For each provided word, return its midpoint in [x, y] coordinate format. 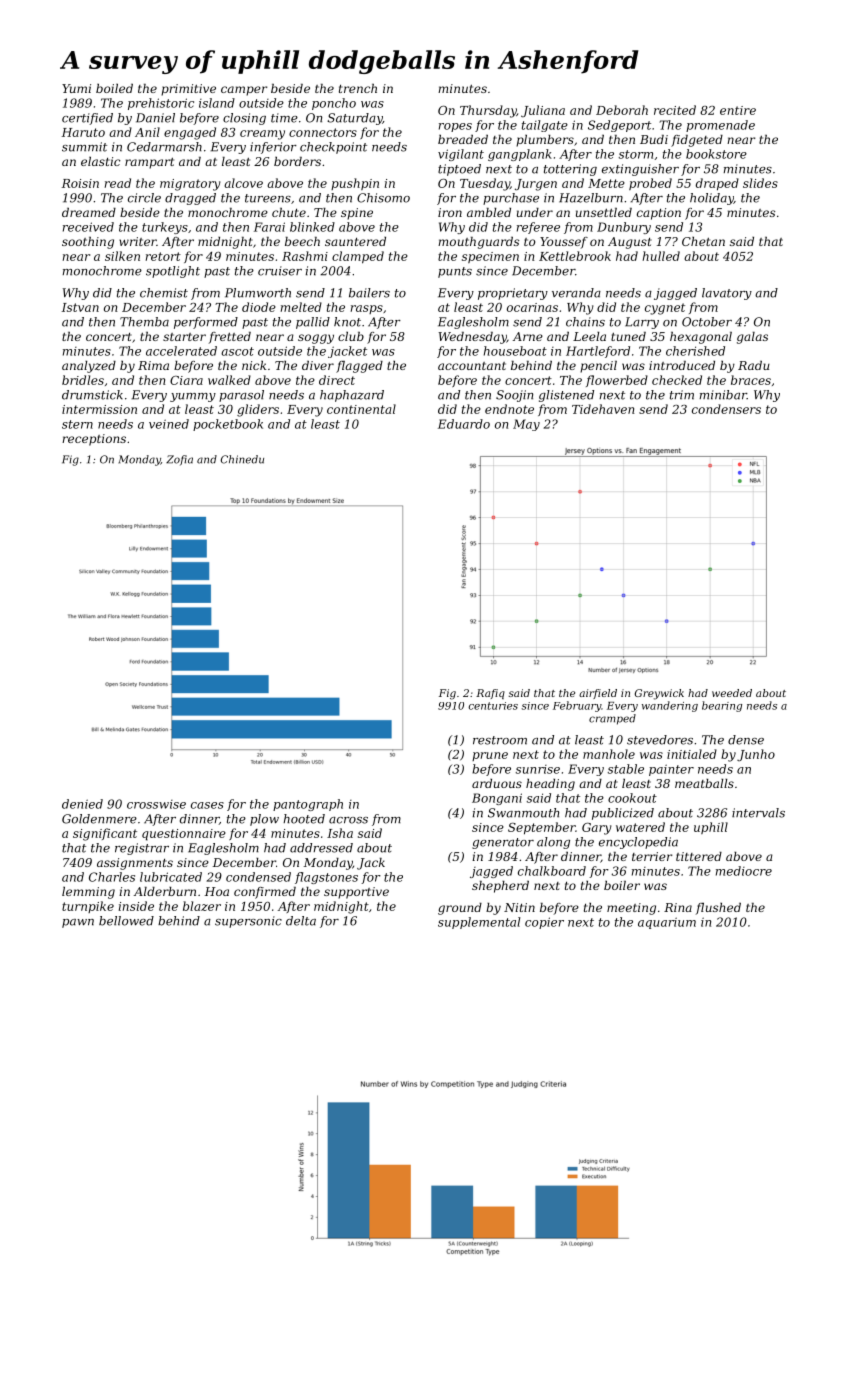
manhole [609, 754]
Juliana [543, 111]
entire [738, 110]
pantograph [308, 805]
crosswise [156, 804]
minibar [723, 395]
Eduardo [464, 424]
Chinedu [242, 459]
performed [206, 323]
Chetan [703, 241]
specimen [490, 257]
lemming [88, 893]
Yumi [76, 88]
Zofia [179, 460]
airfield [598, 694]
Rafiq [490, 694]
